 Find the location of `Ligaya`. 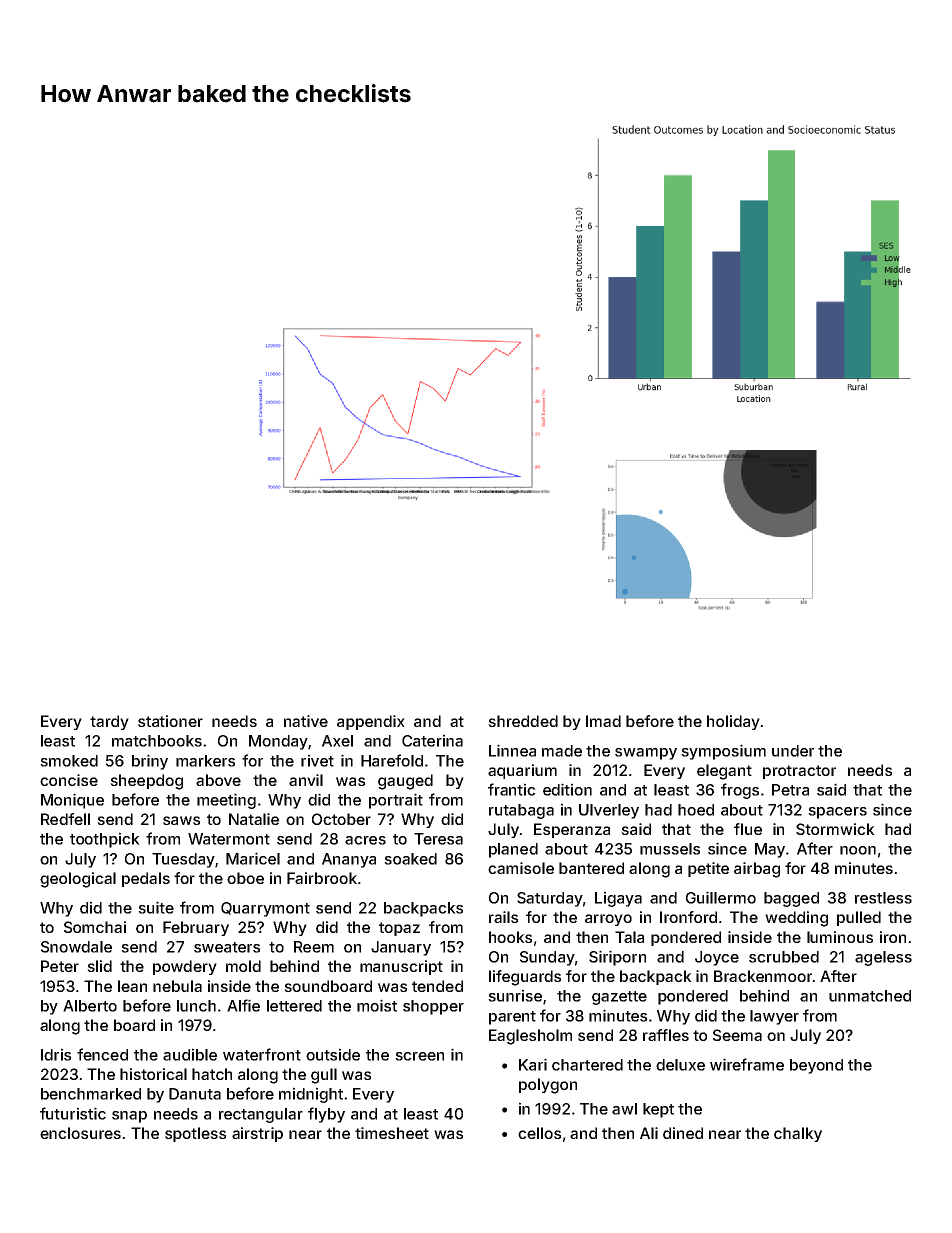

Ligaya is located at coordinates (618, 899).
